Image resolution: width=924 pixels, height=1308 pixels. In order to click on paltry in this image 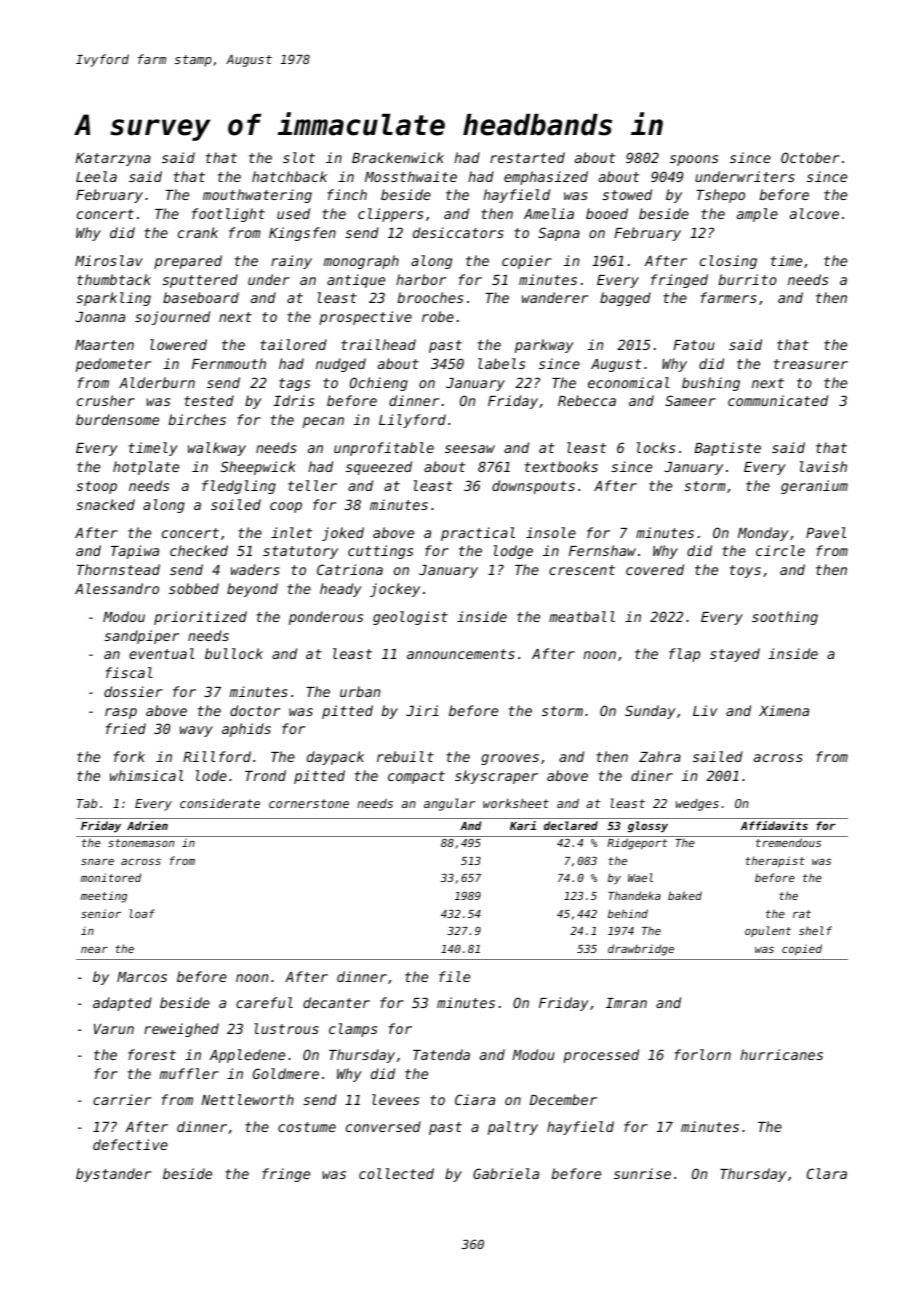, I will do `click(513, 1128)`.
